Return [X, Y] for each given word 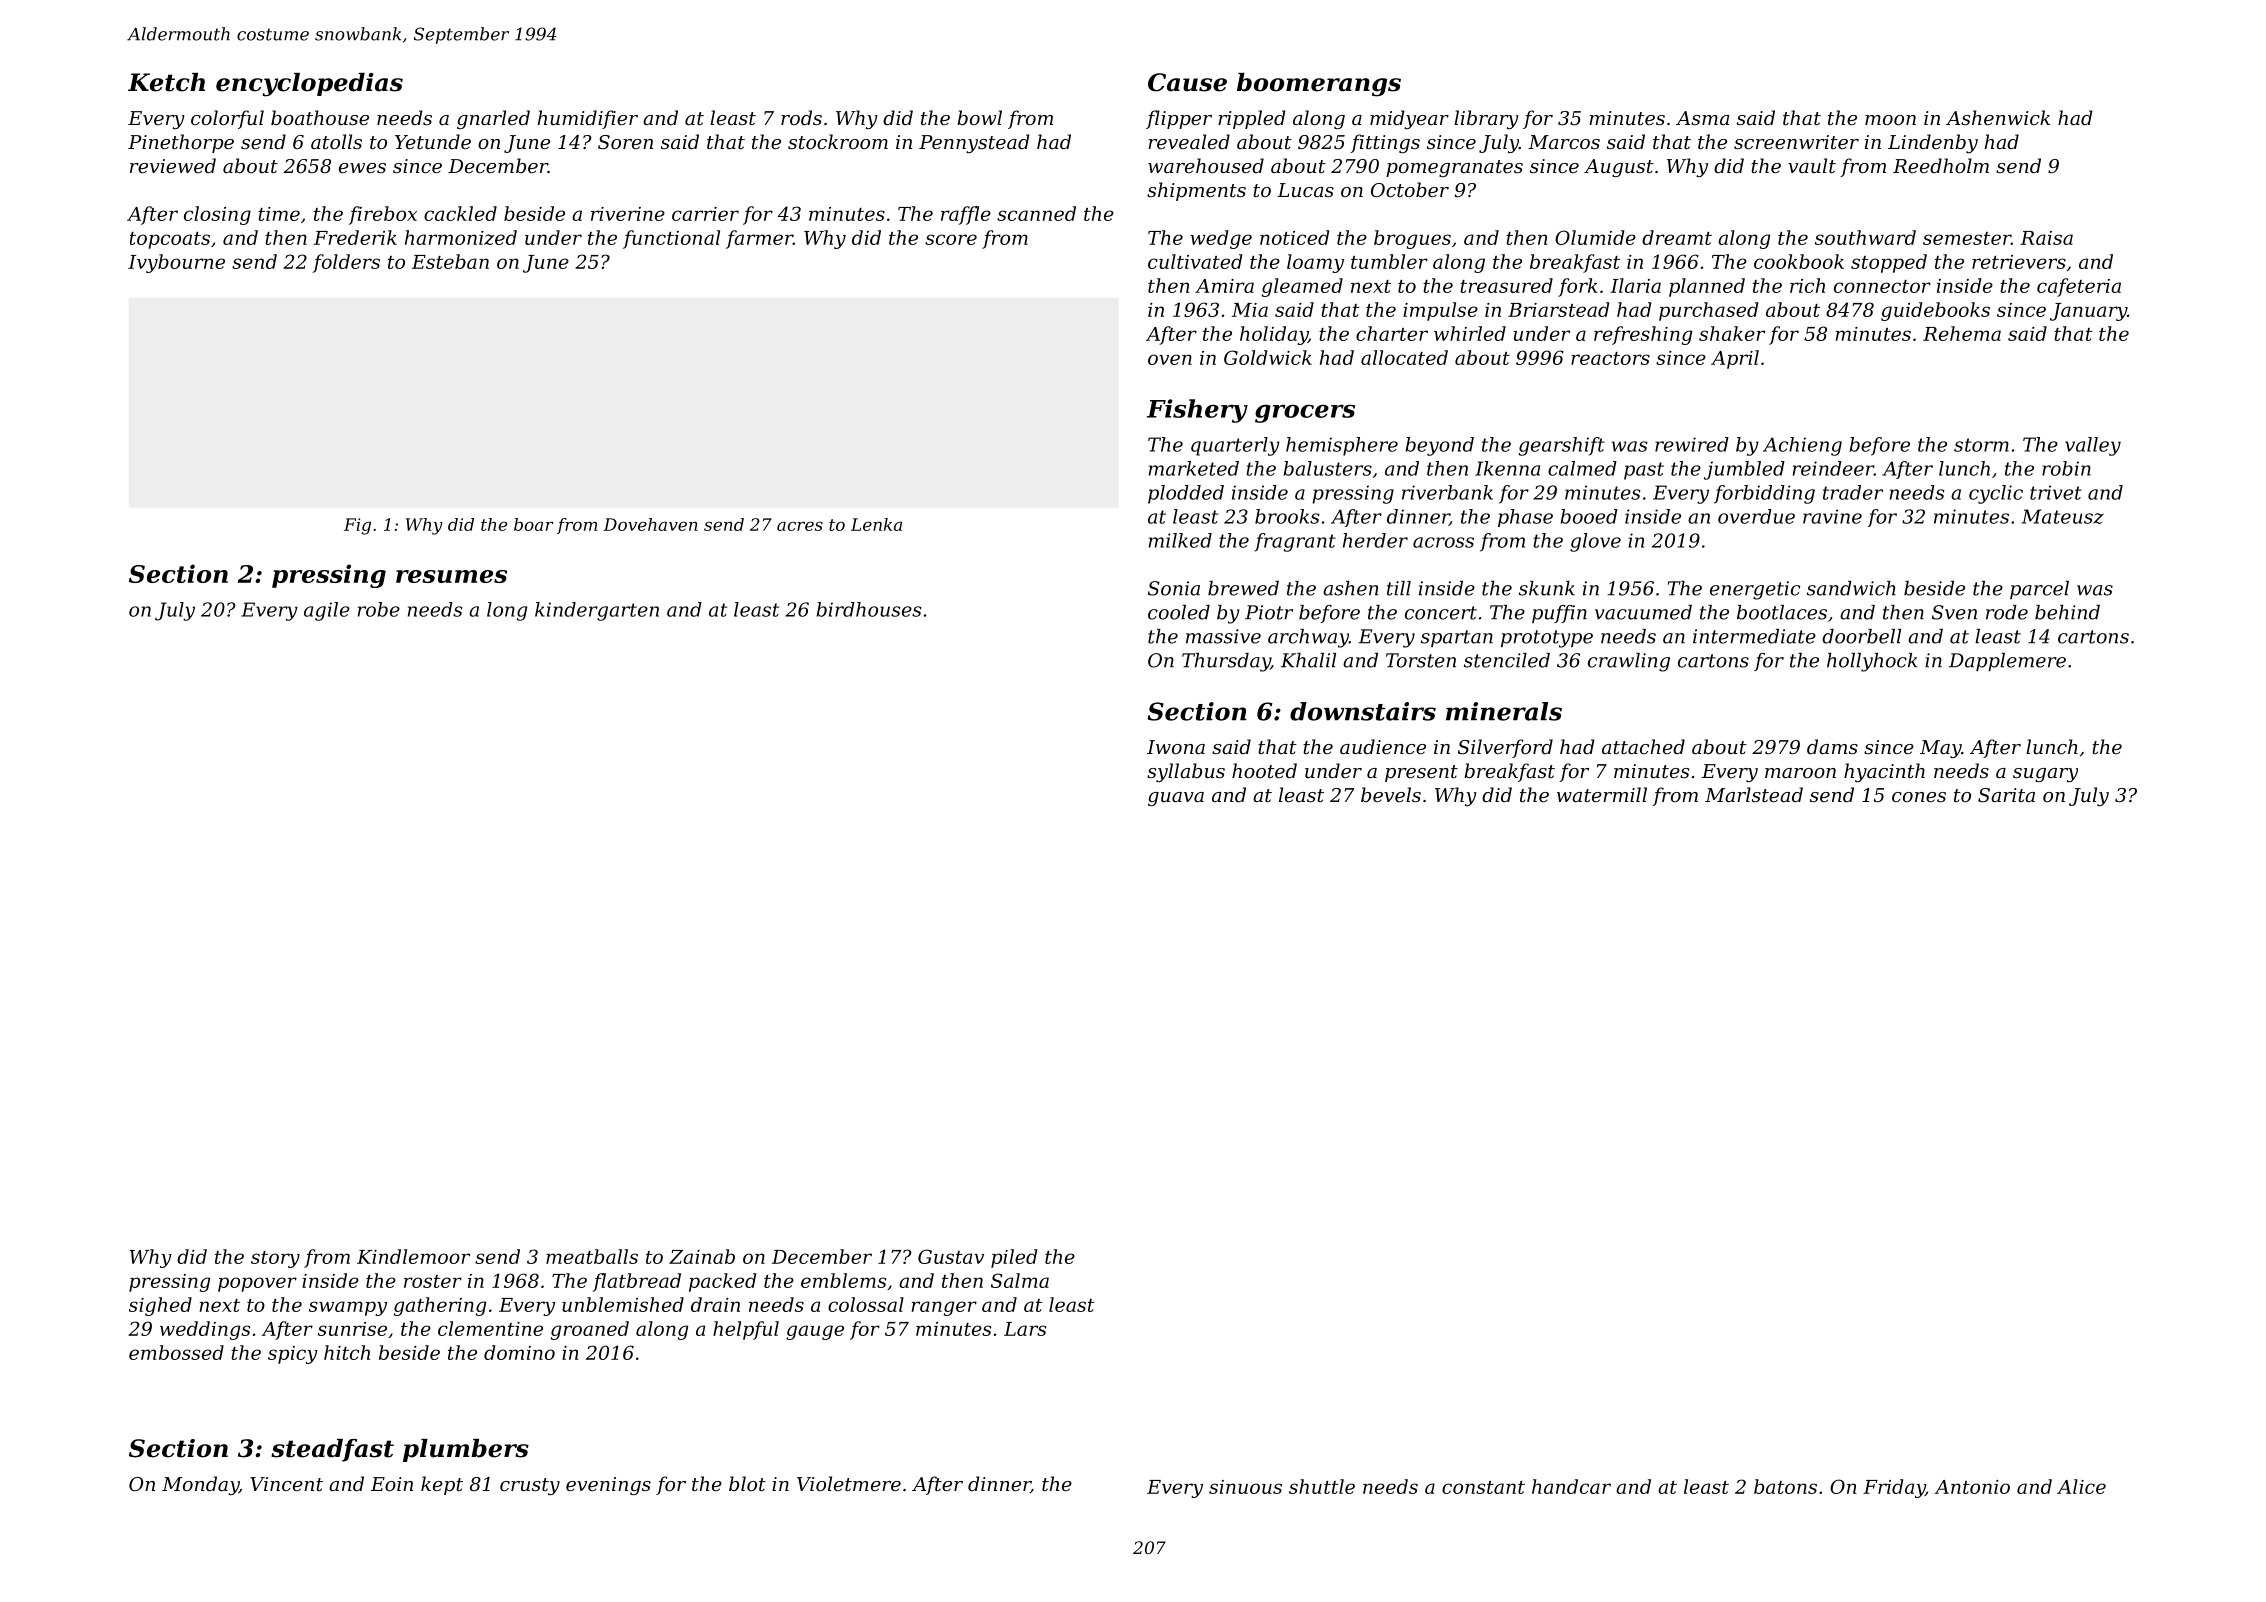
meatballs [592, 1256]
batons [1785, 1486]
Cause [1187, 82]
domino [519, 1352]
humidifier [588, 119]
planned [1707, 287]
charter [1392, 333]
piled [1014, 1258]
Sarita [2006, 795]
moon [1890, 120]
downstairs [1363, 711]
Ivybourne [176, 263]
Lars [1025, 1329]
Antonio [1972, 1487]
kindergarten [597, 611]
